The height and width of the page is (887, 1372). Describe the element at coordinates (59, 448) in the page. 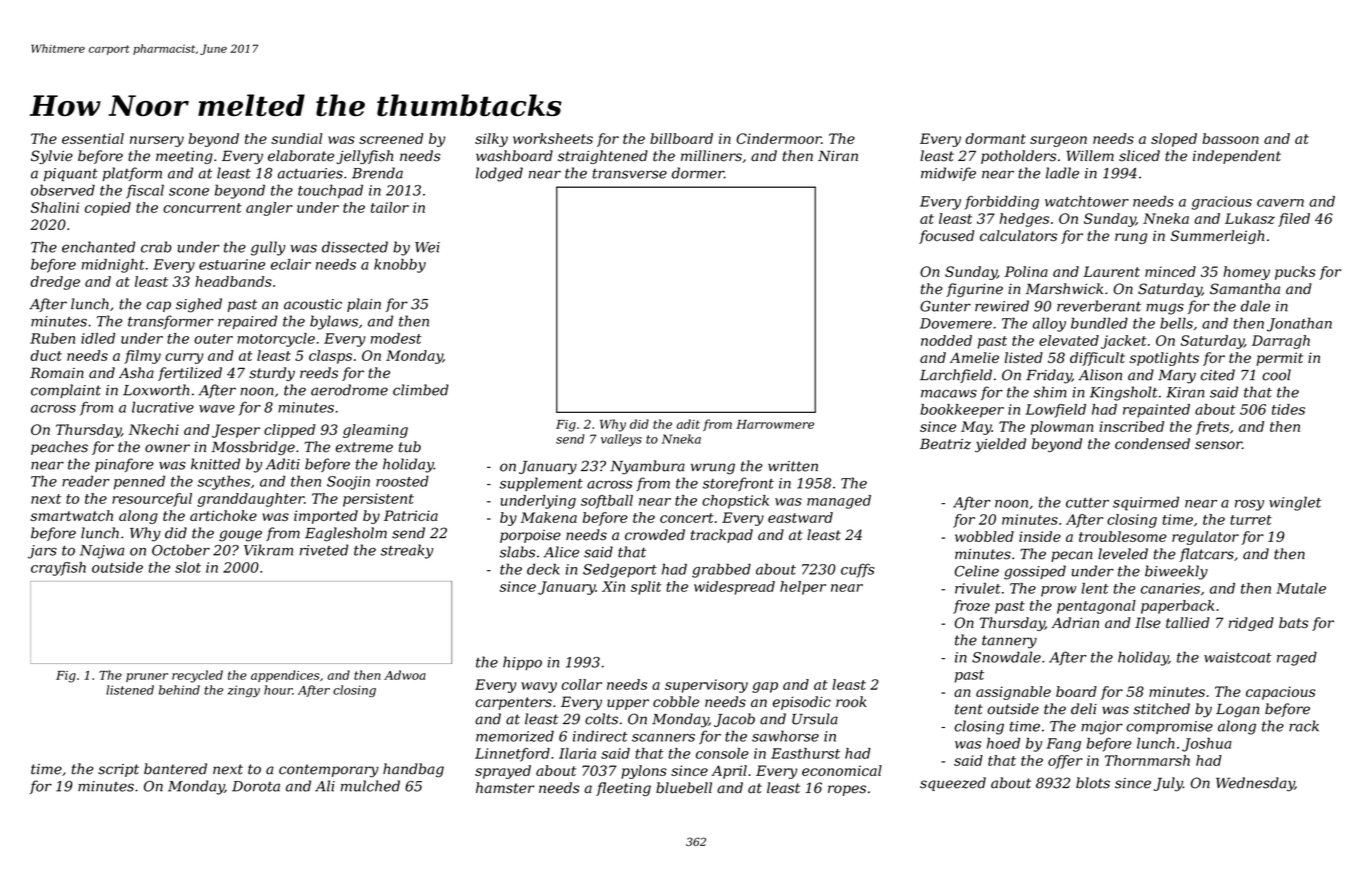

I see `peaches` at that location.
